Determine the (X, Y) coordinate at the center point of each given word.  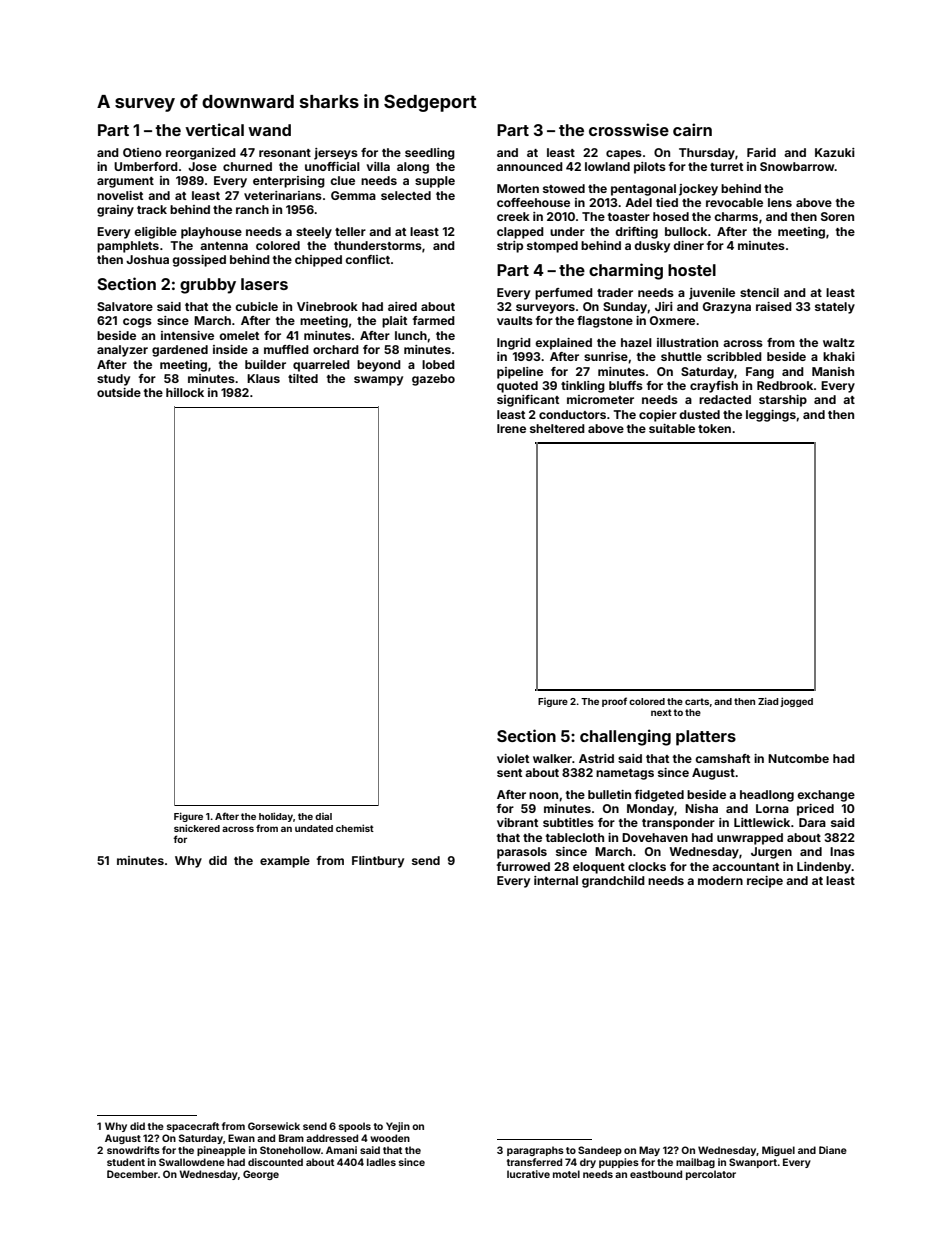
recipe (765, 882)
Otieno (142, 152)
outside (119, 392)
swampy (378, 381)
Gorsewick (274, 1126)
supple (435, 182)
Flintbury (378, 862)
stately (835, 308)
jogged (796, 702)
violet (513, 758)
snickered (197, 828)
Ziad (768, 701)
